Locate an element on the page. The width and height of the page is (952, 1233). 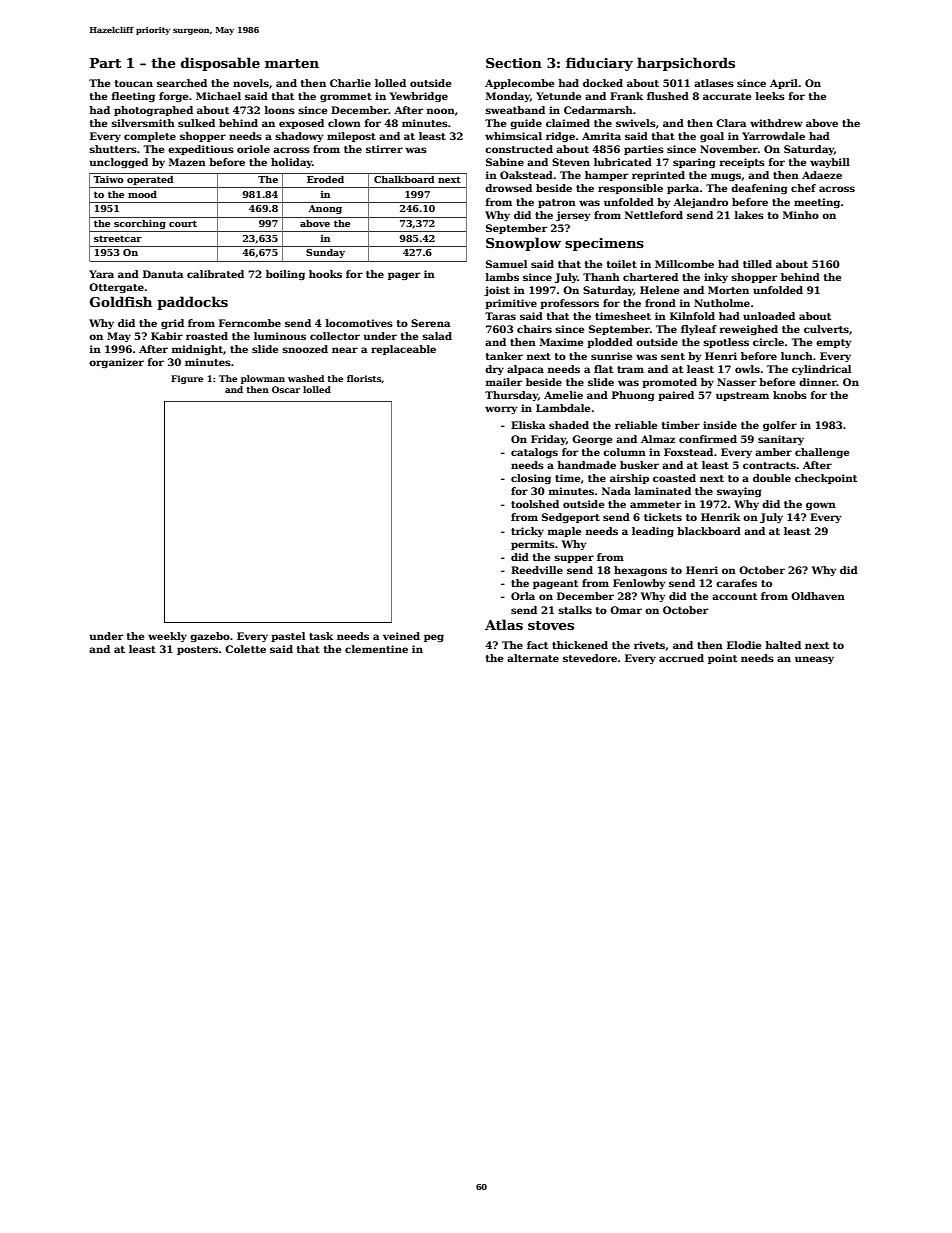
replaceable is located at coordinates (403, 350).
